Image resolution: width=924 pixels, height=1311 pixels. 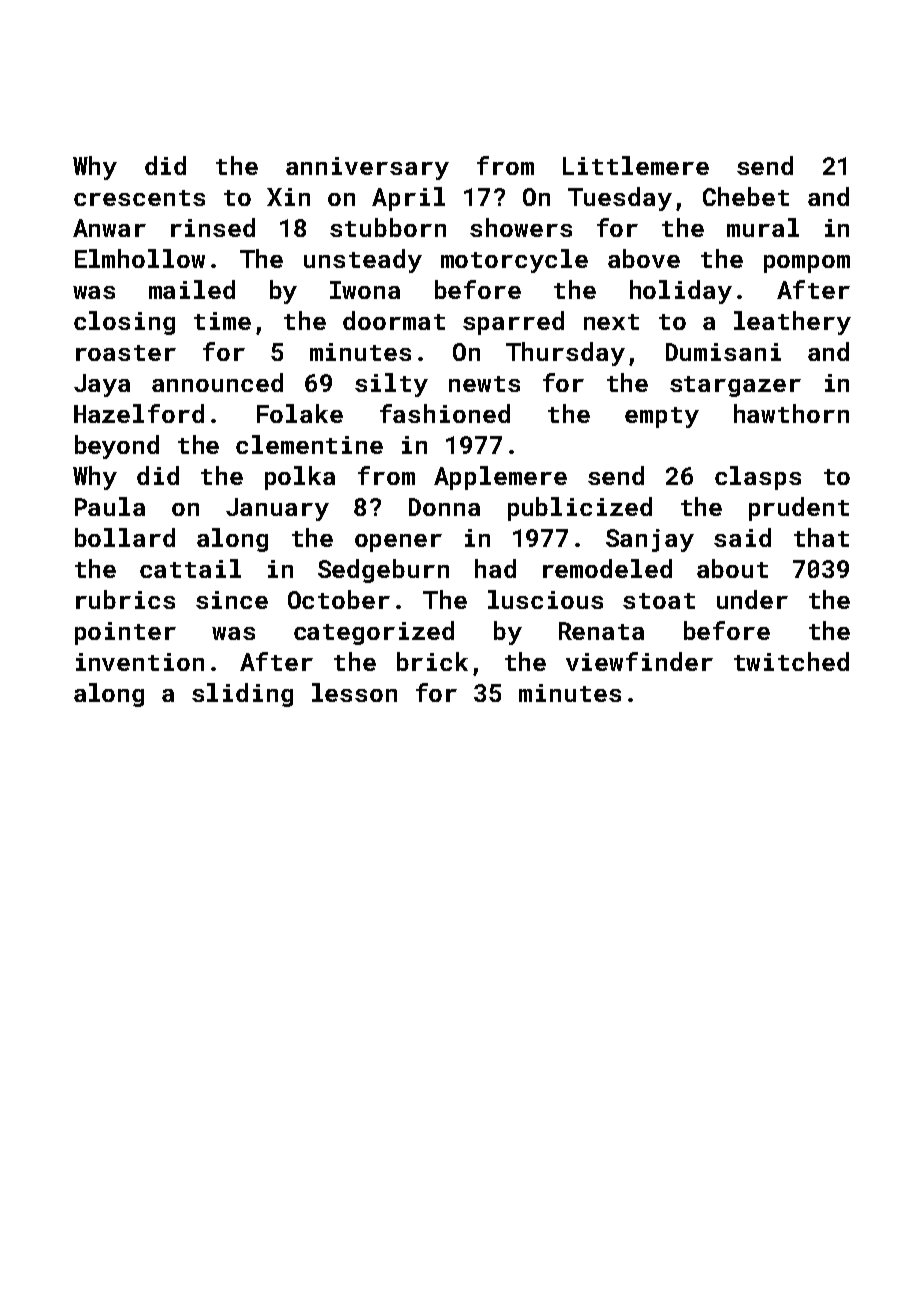 I want to click on silty, so click(x=391, y=385).
